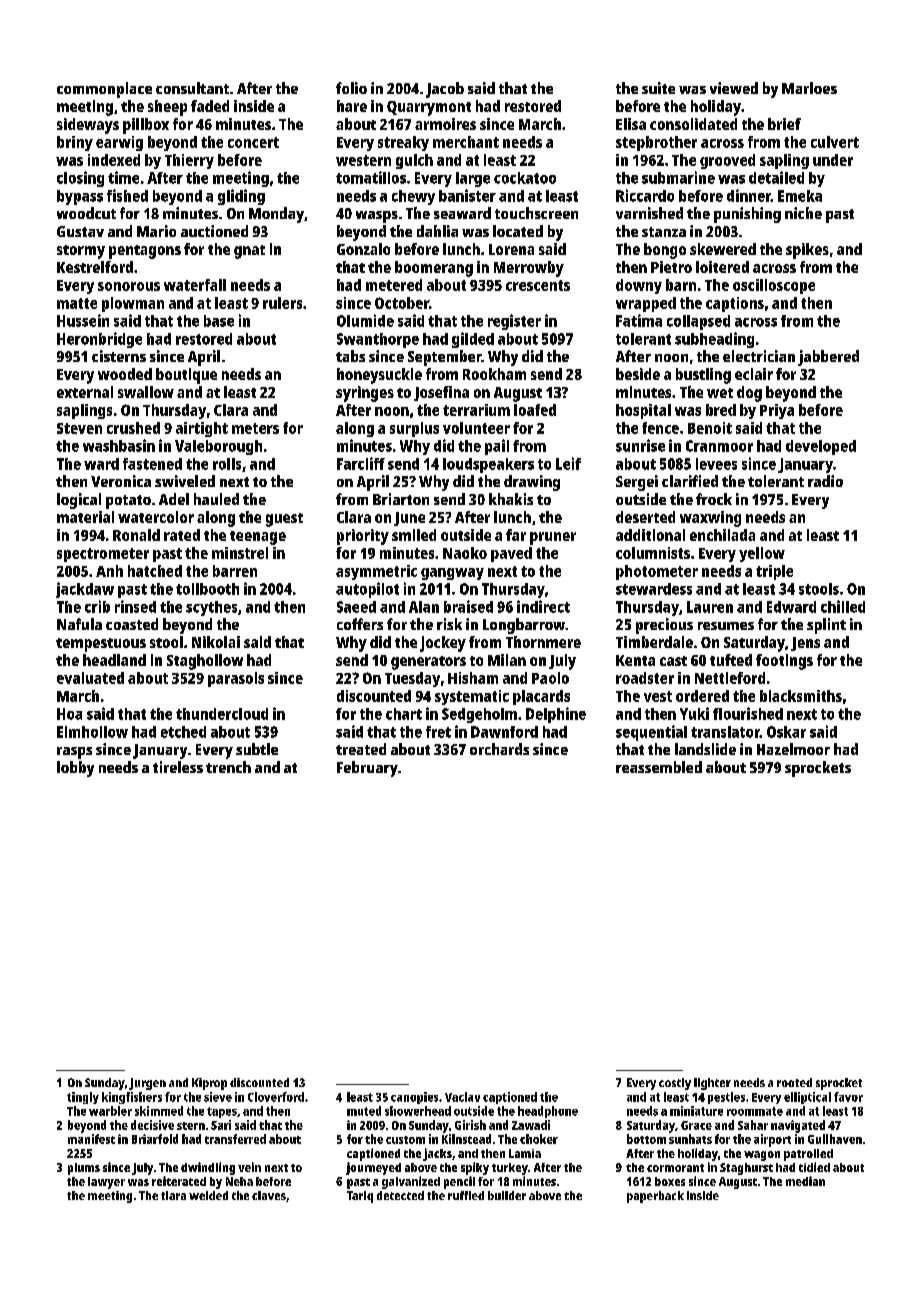 The image size is (924, 1308). I want to click on cockatoo, so click(525, 178).
